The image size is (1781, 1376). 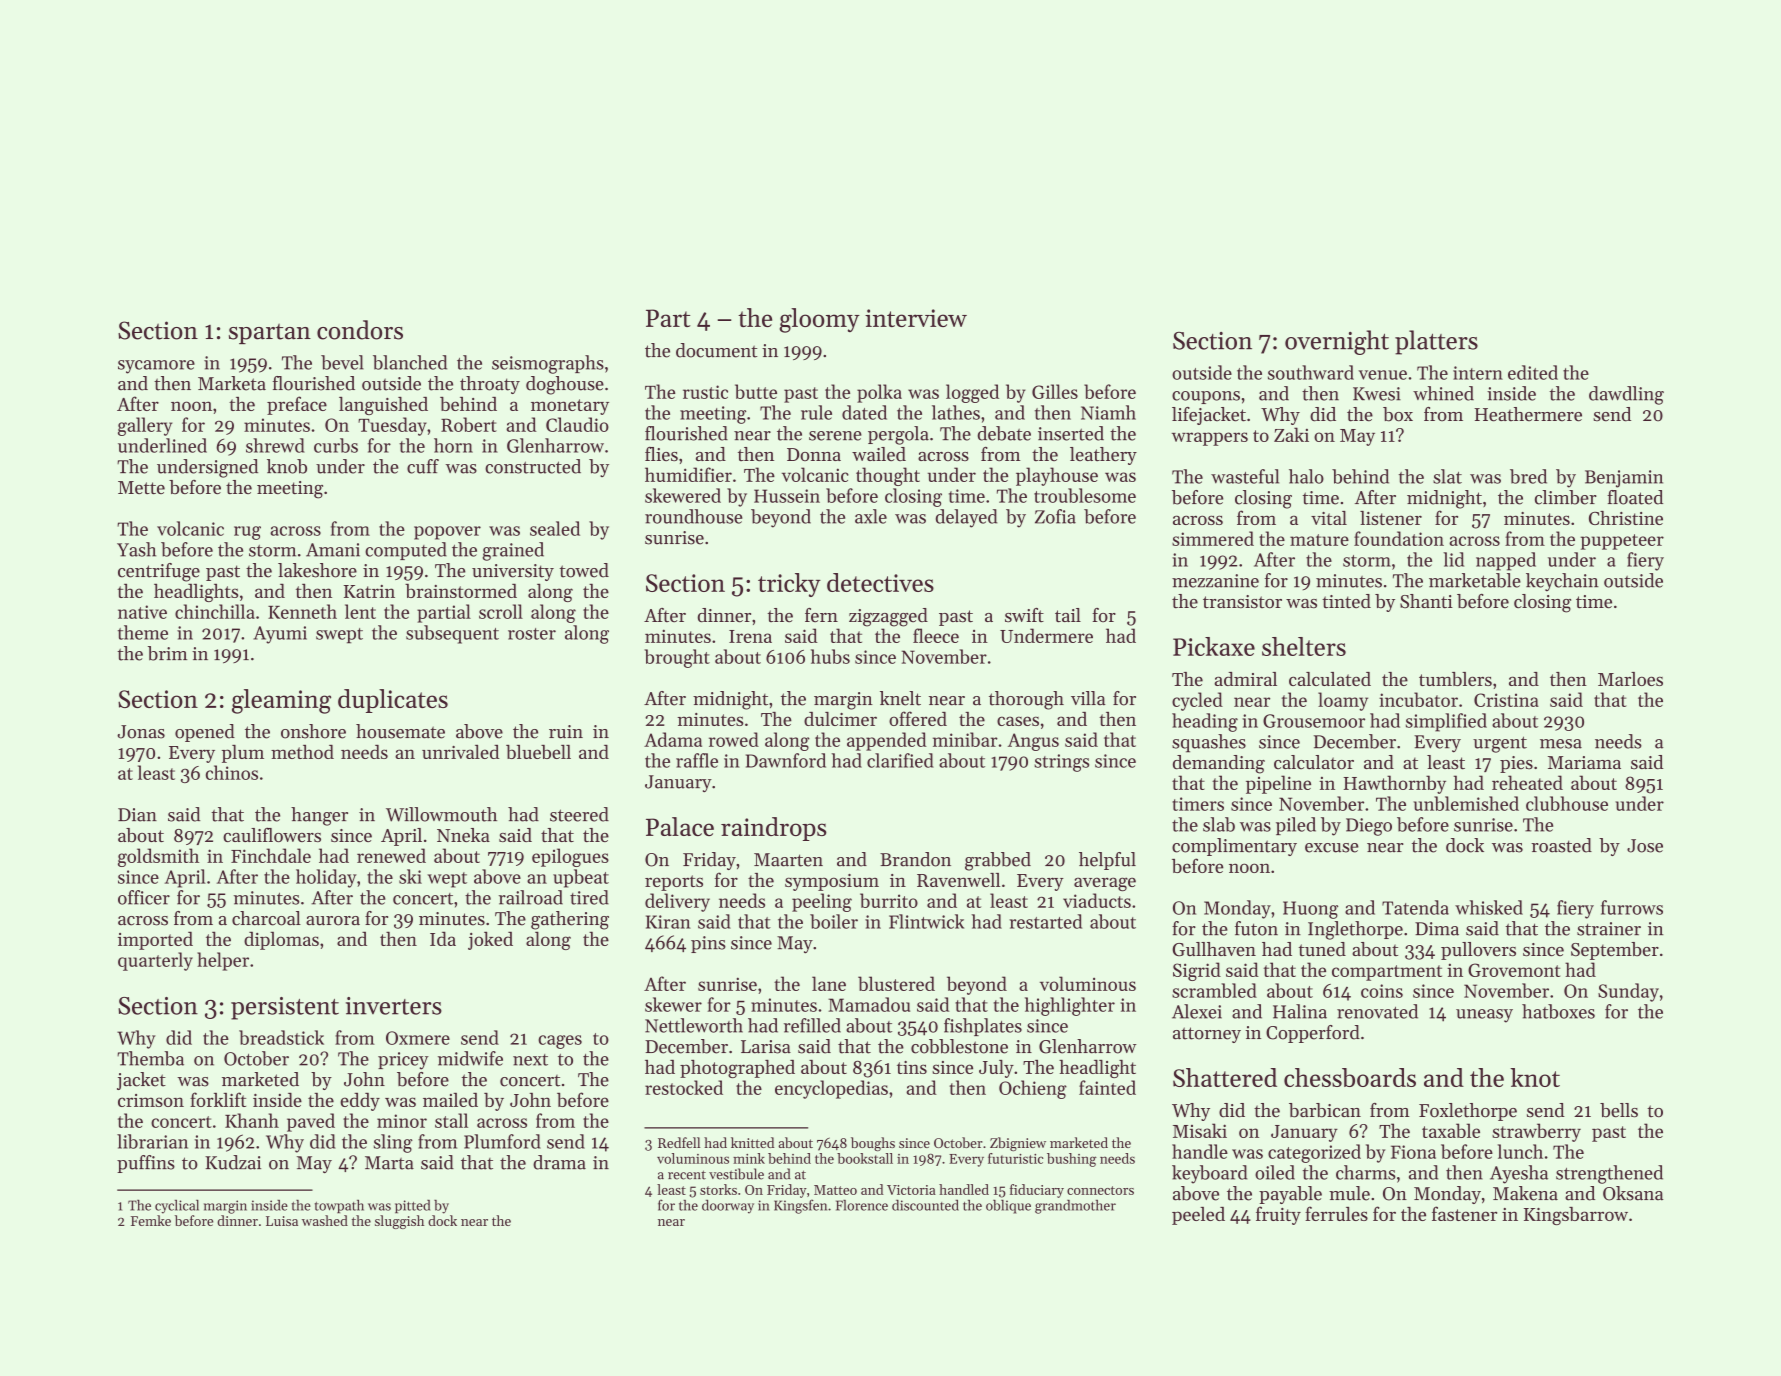 I want to click on Gilles, so click(x=1055, y=391).
